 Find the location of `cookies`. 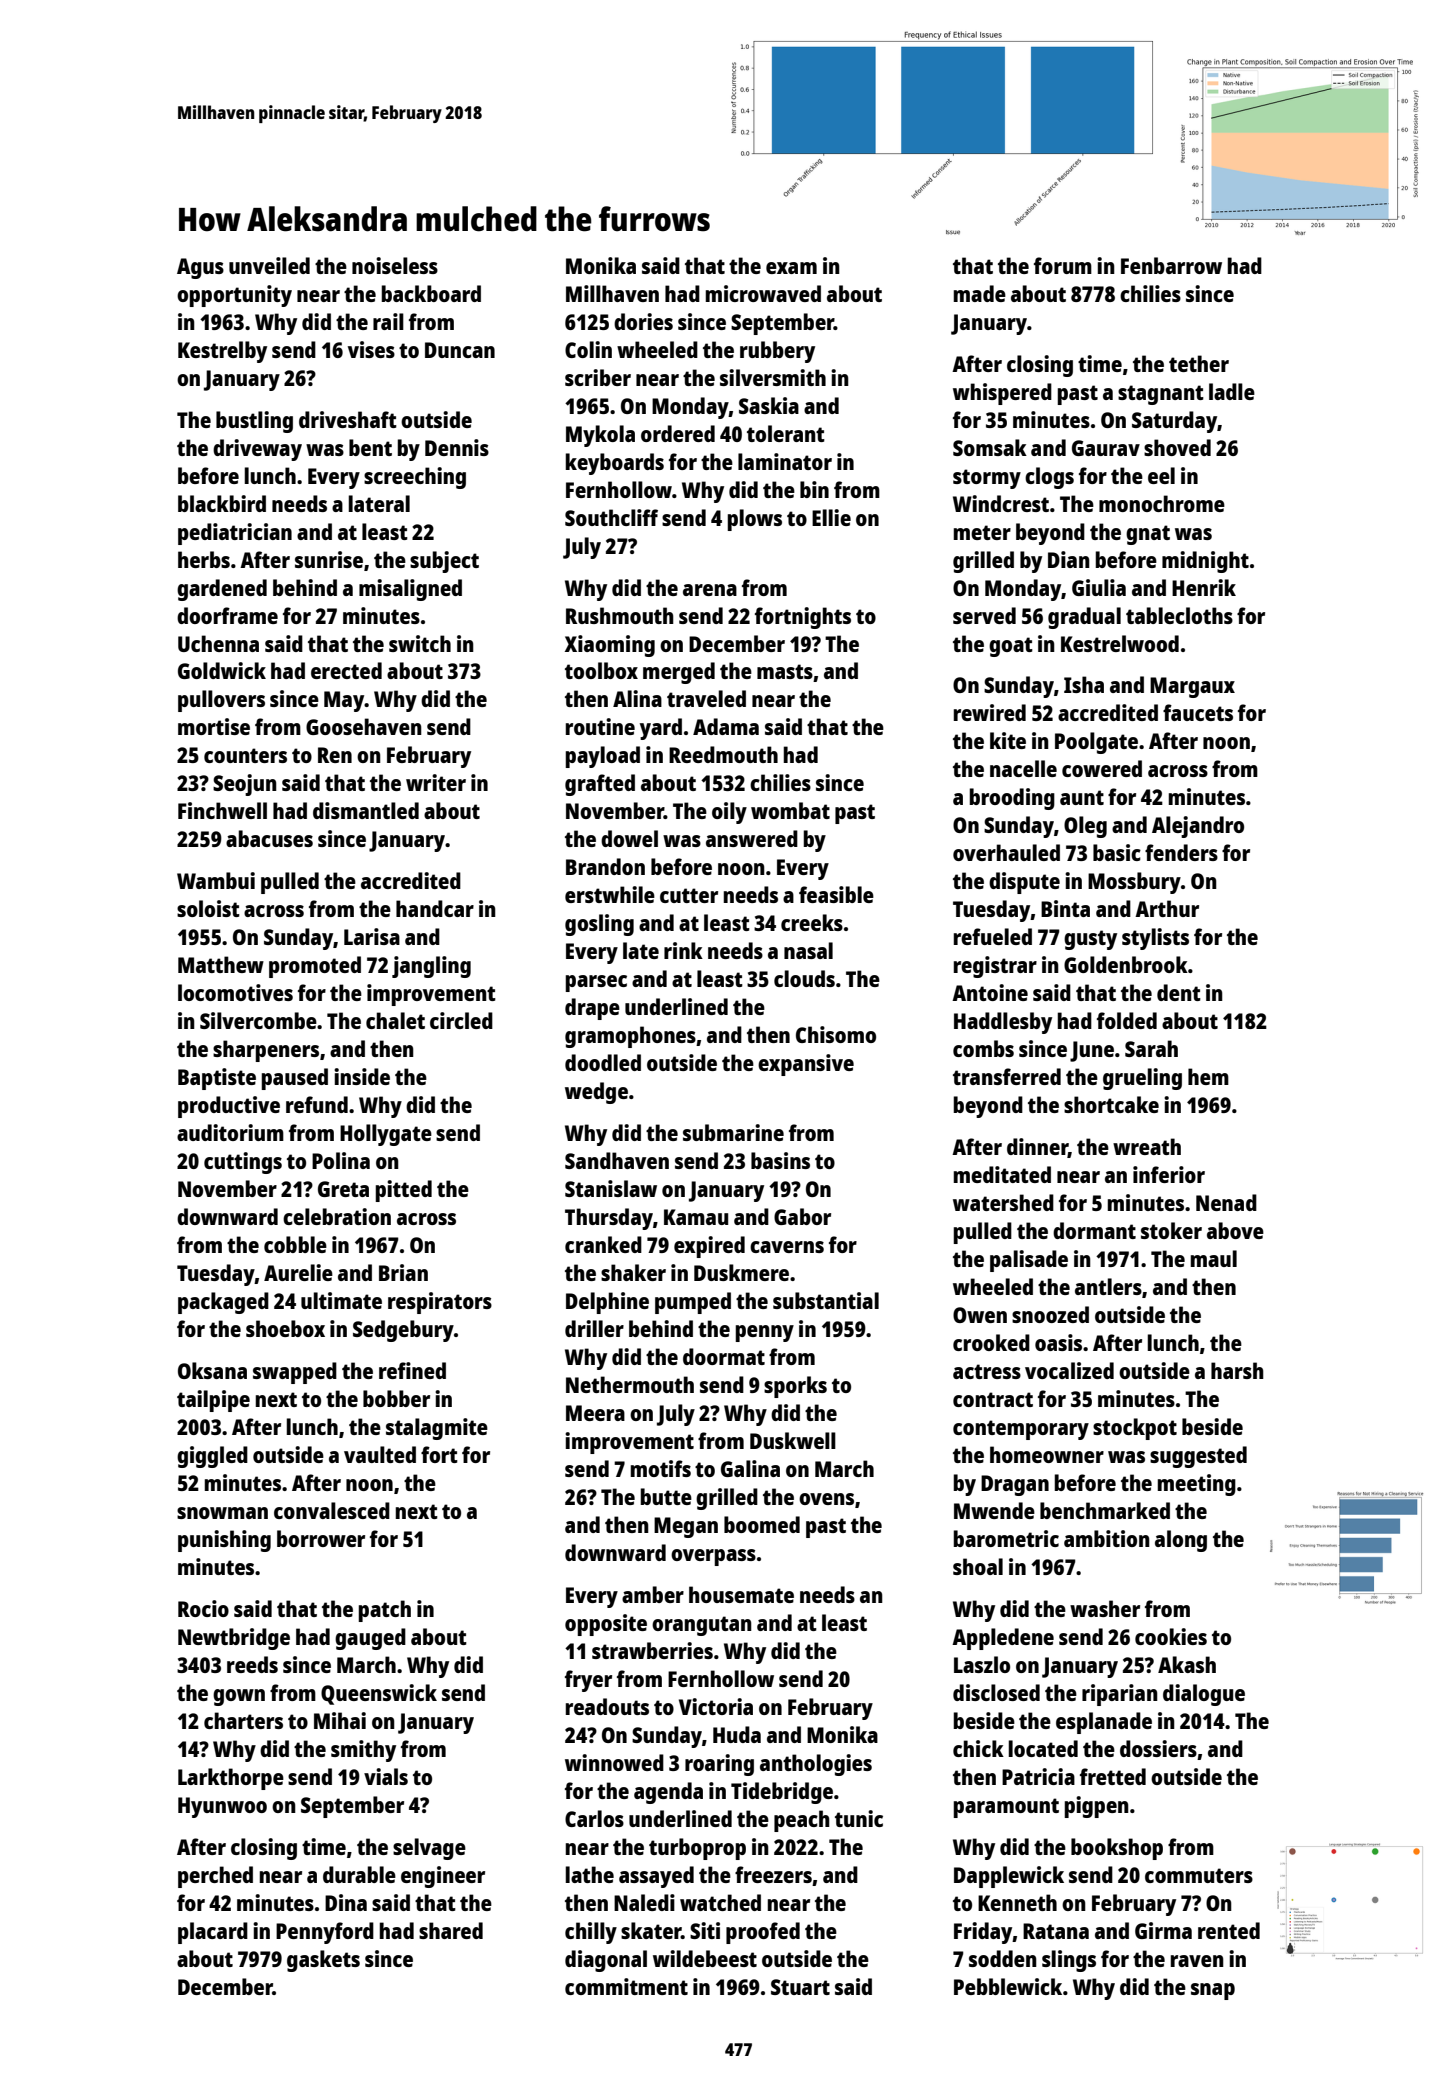

cookies is located at coordinates (1171, 1636).
